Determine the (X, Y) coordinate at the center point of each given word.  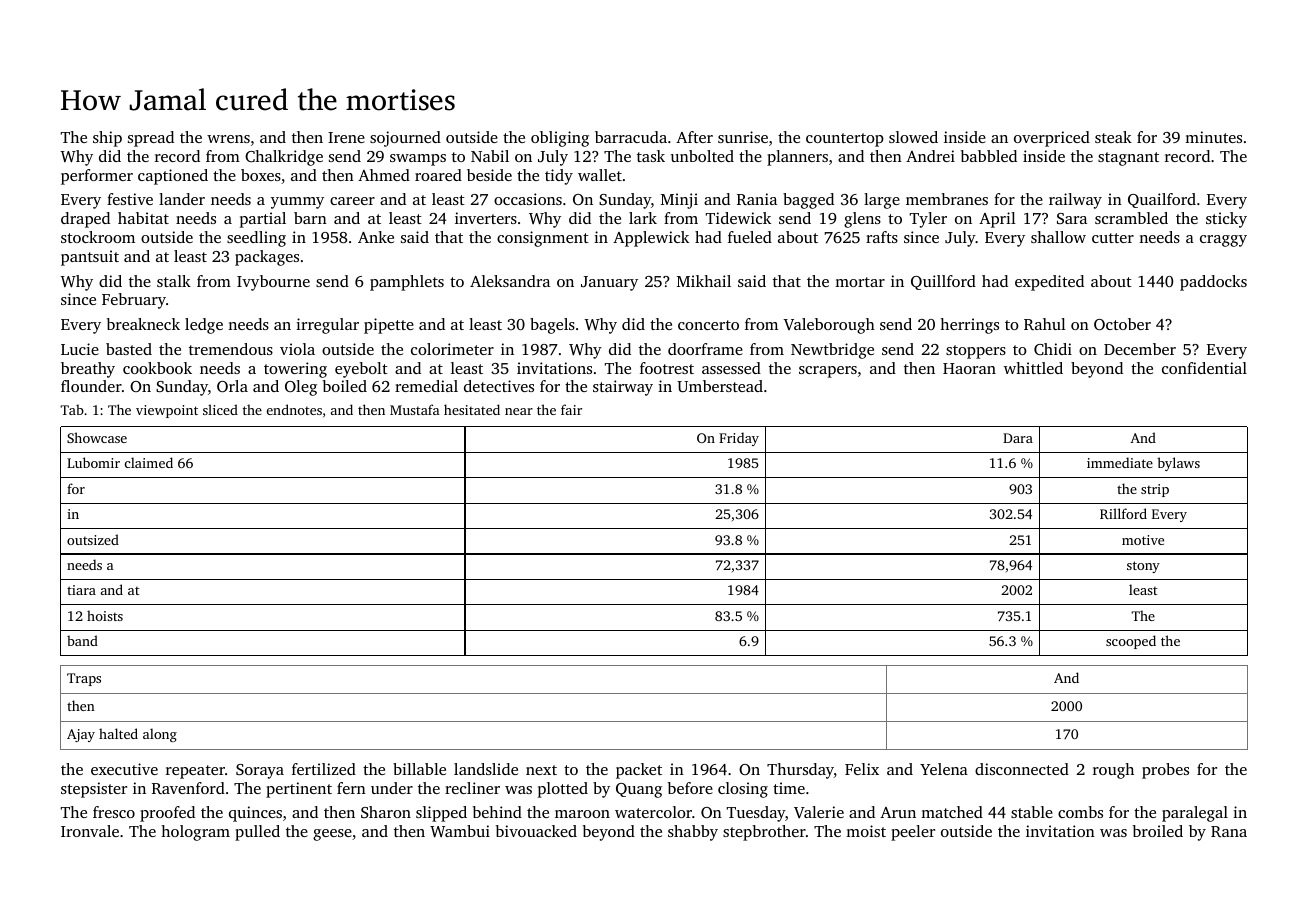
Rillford (1123, 513)
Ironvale (90, 831)
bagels (552, 326)
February (134, 301)
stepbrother (764, 833)
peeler (913, 833)
